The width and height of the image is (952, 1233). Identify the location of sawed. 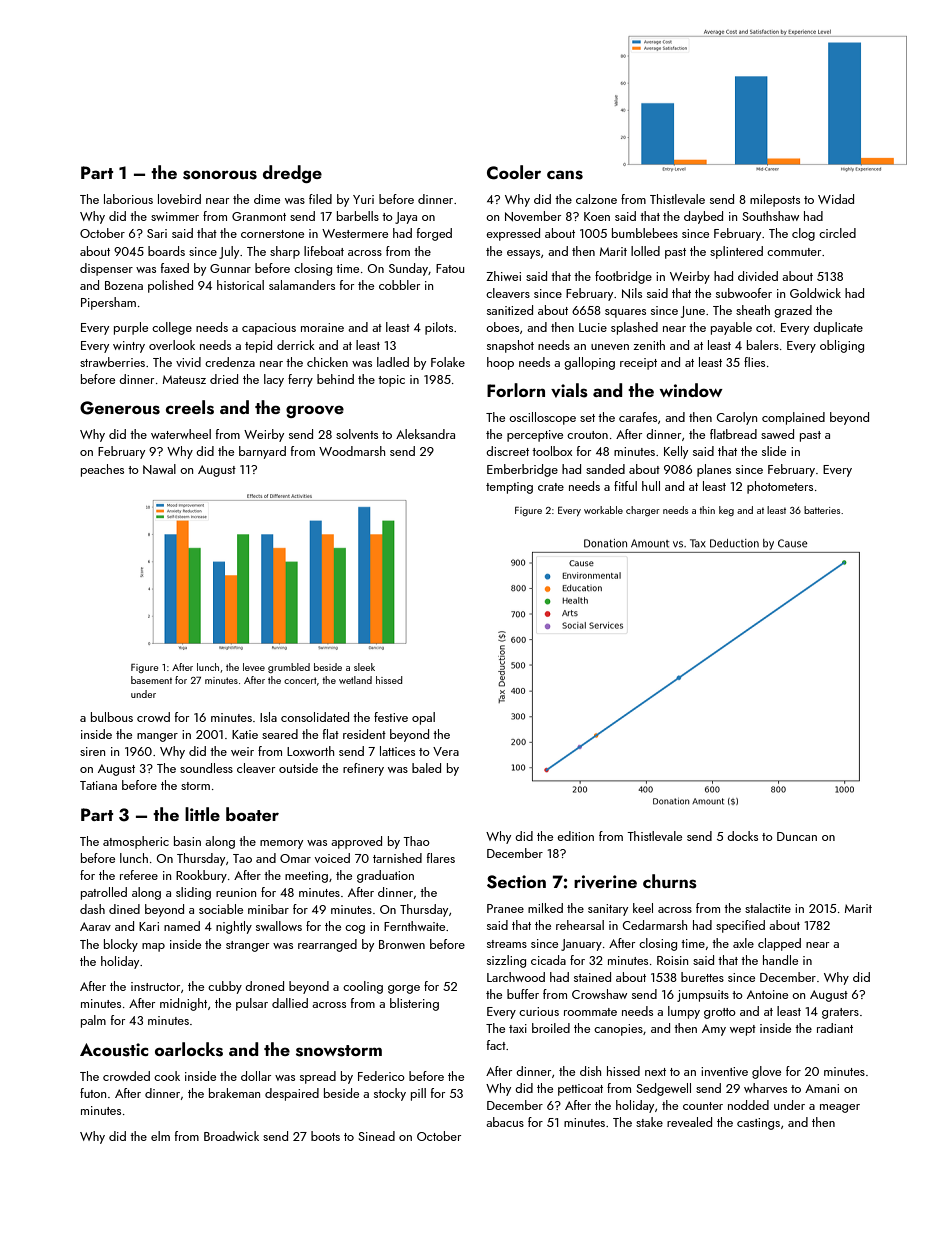
(777, 434).
